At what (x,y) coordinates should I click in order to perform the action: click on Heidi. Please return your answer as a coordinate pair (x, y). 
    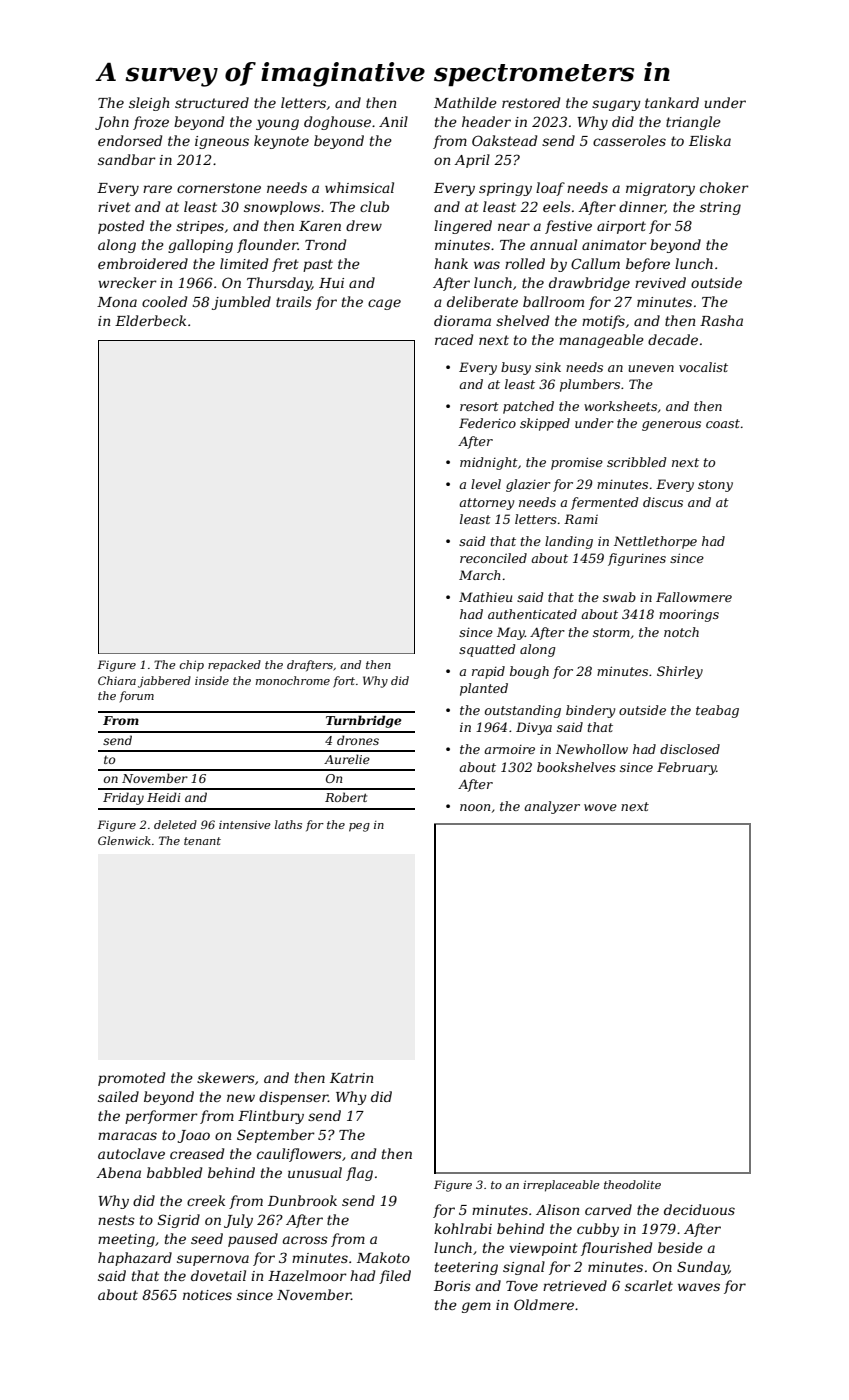
    Looking at the image, I should click on (164, 797).
